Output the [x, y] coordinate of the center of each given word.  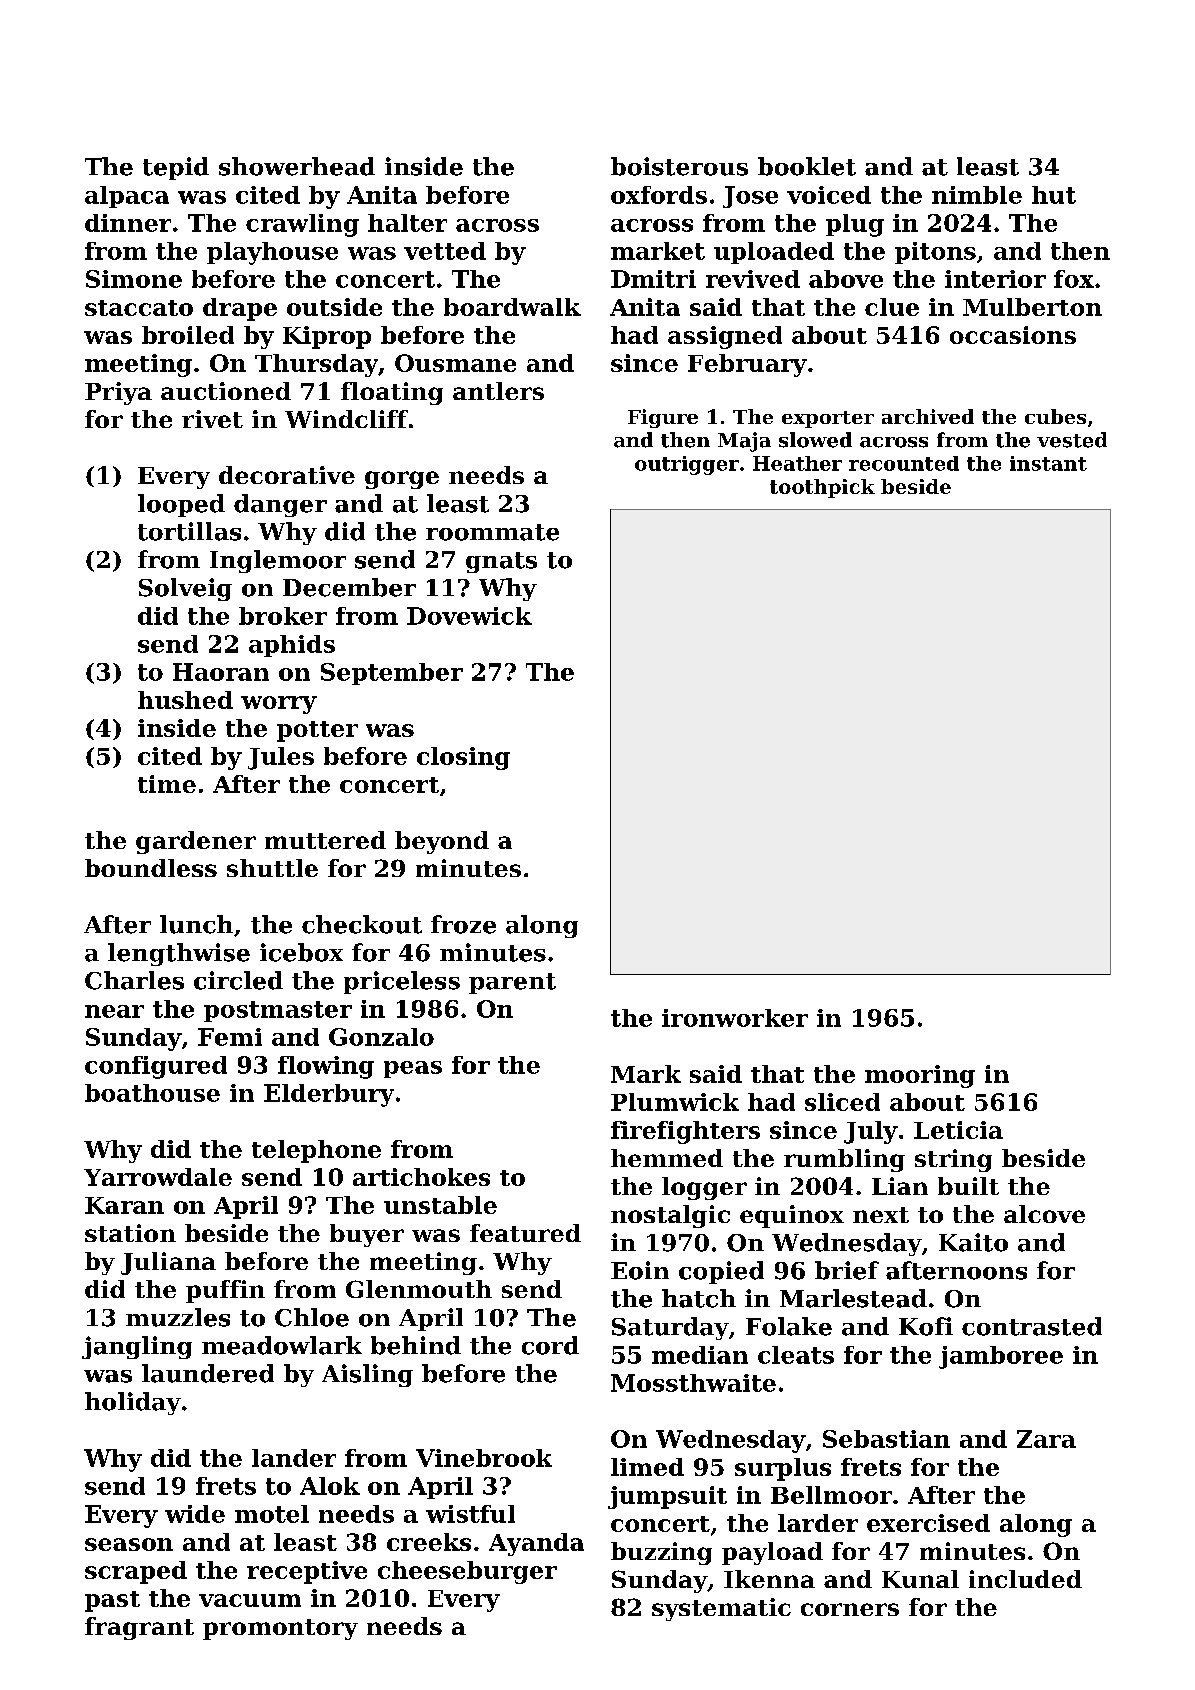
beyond [442, 842]
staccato [139, 308]
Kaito [973, 1242]
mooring [920, 1076]
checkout [362, 924]
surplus [783, 1469]
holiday [133, 1403]
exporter [828, 419]
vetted [445, 251]
